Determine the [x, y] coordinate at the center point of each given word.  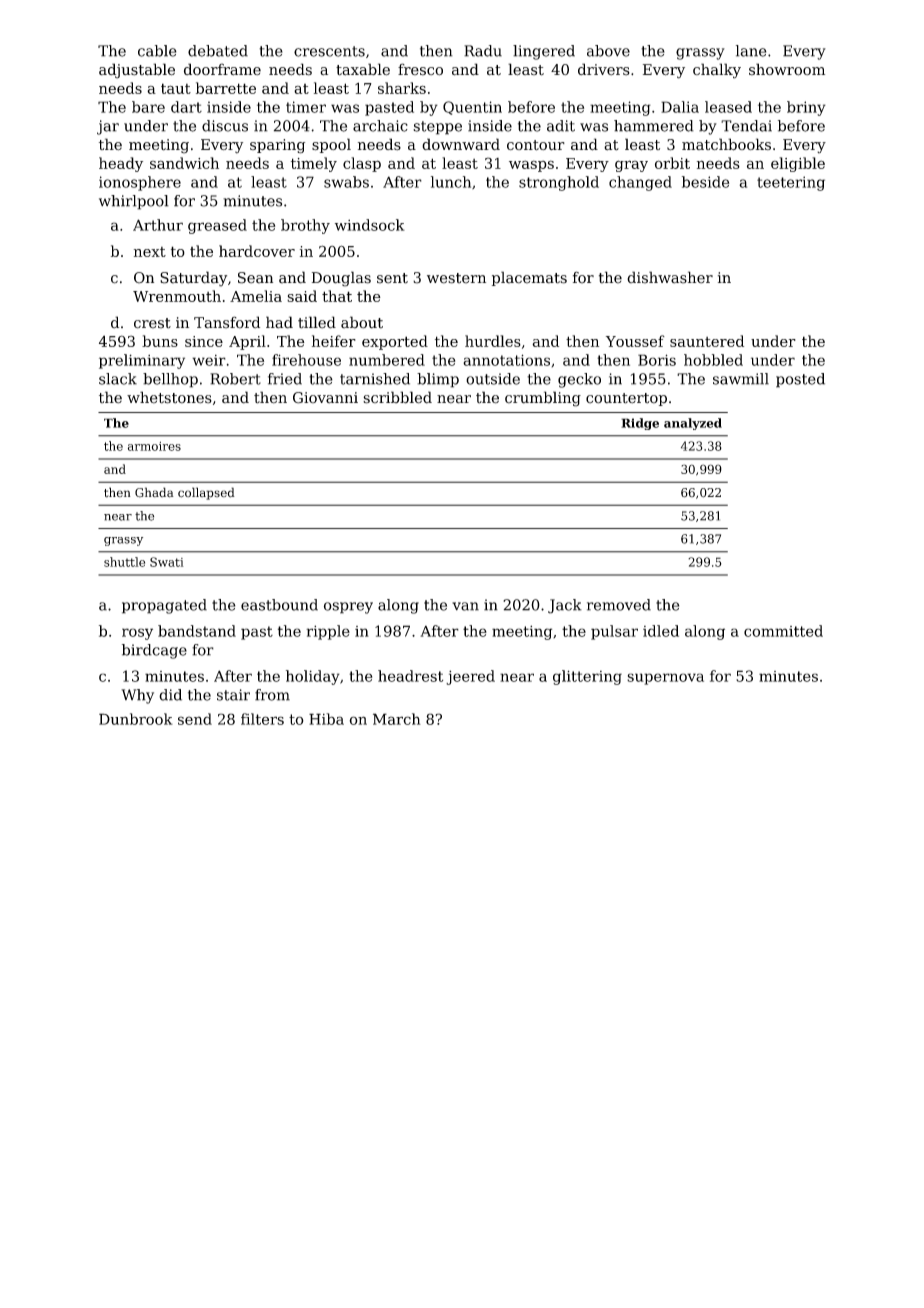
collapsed [206, 493]
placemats [529, 278]
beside [705, 182]
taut [176, 88]
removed [619, 605]
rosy [137, 634]
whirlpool [134, 202]
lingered [544, 52]
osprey [348, 608]
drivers [604, 69]
